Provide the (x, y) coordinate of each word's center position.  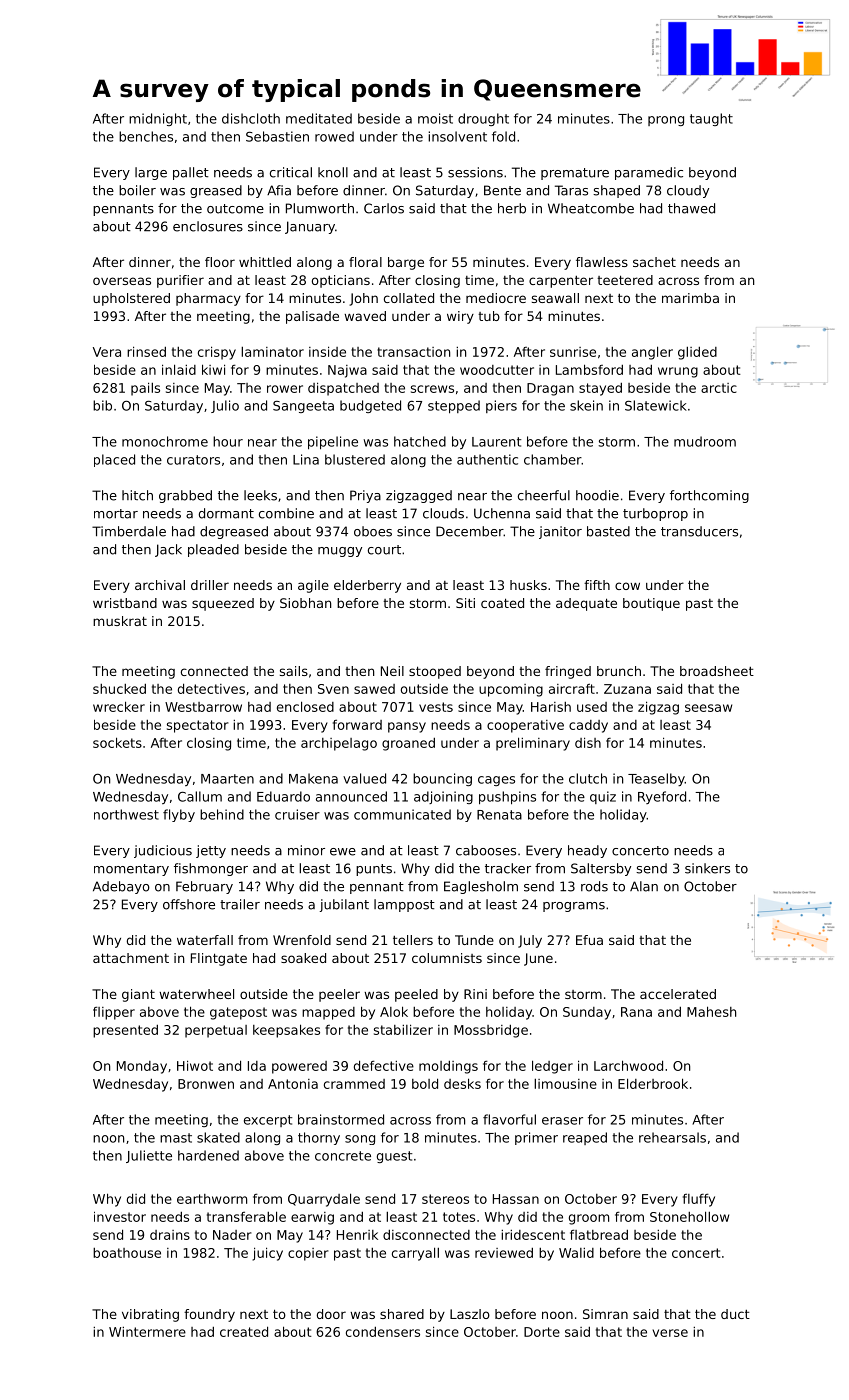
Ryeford (662, 797)
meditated (319, 118)
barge (406, 263)
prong (666, 121)
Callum (200, 796)
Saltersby (601, 869)
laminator (272, 352)
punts (374, 870)
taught (711, 119)
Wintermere (147, 1332)
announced (351, 796)
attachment (131, 958)
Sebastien (277, 136)
